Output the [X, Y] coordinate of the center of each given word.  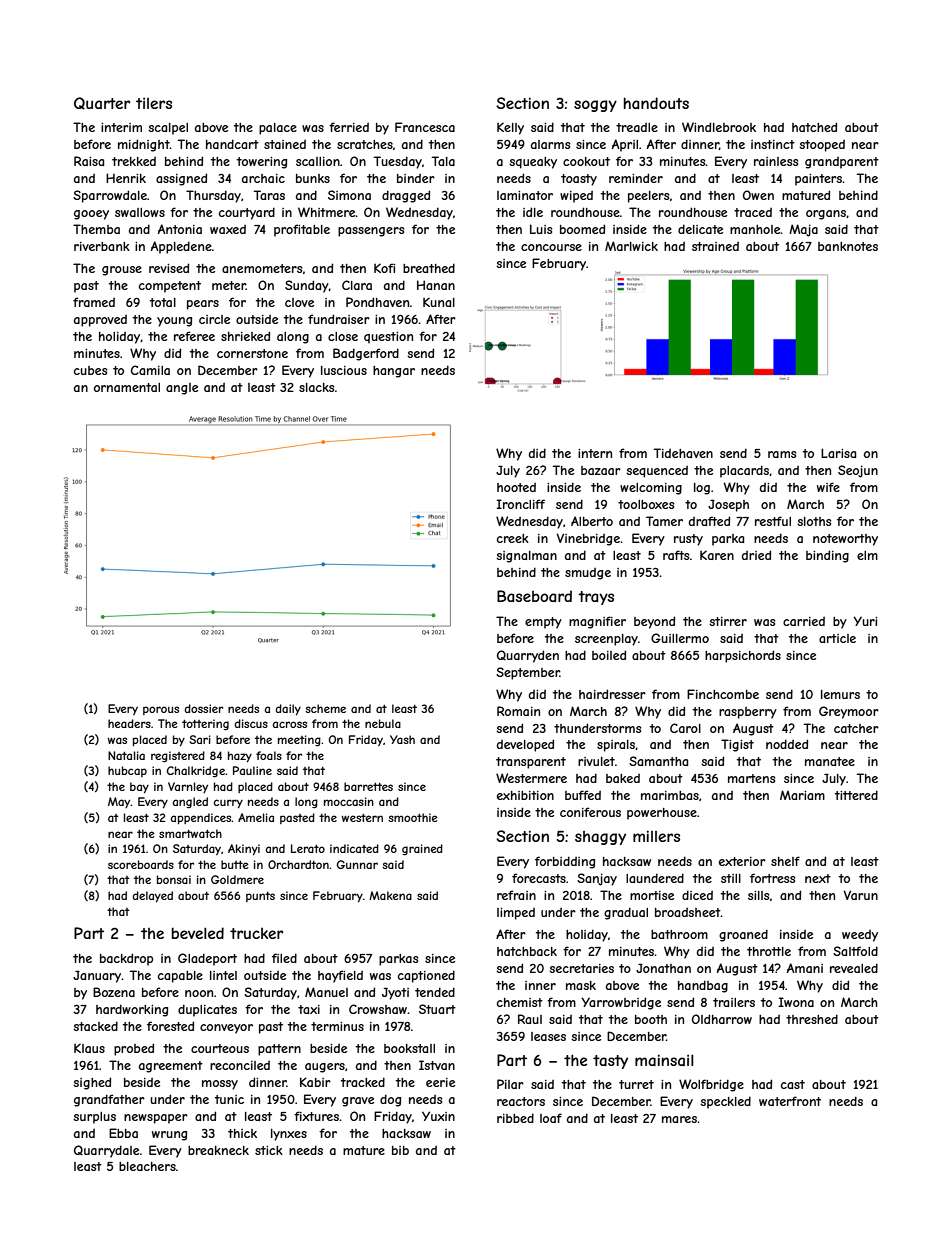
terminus [337, 1026]
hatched [814, 127]
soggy [595, 106]
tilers [154, 103]
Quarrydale [106, 1151]
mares [679, 1119]
